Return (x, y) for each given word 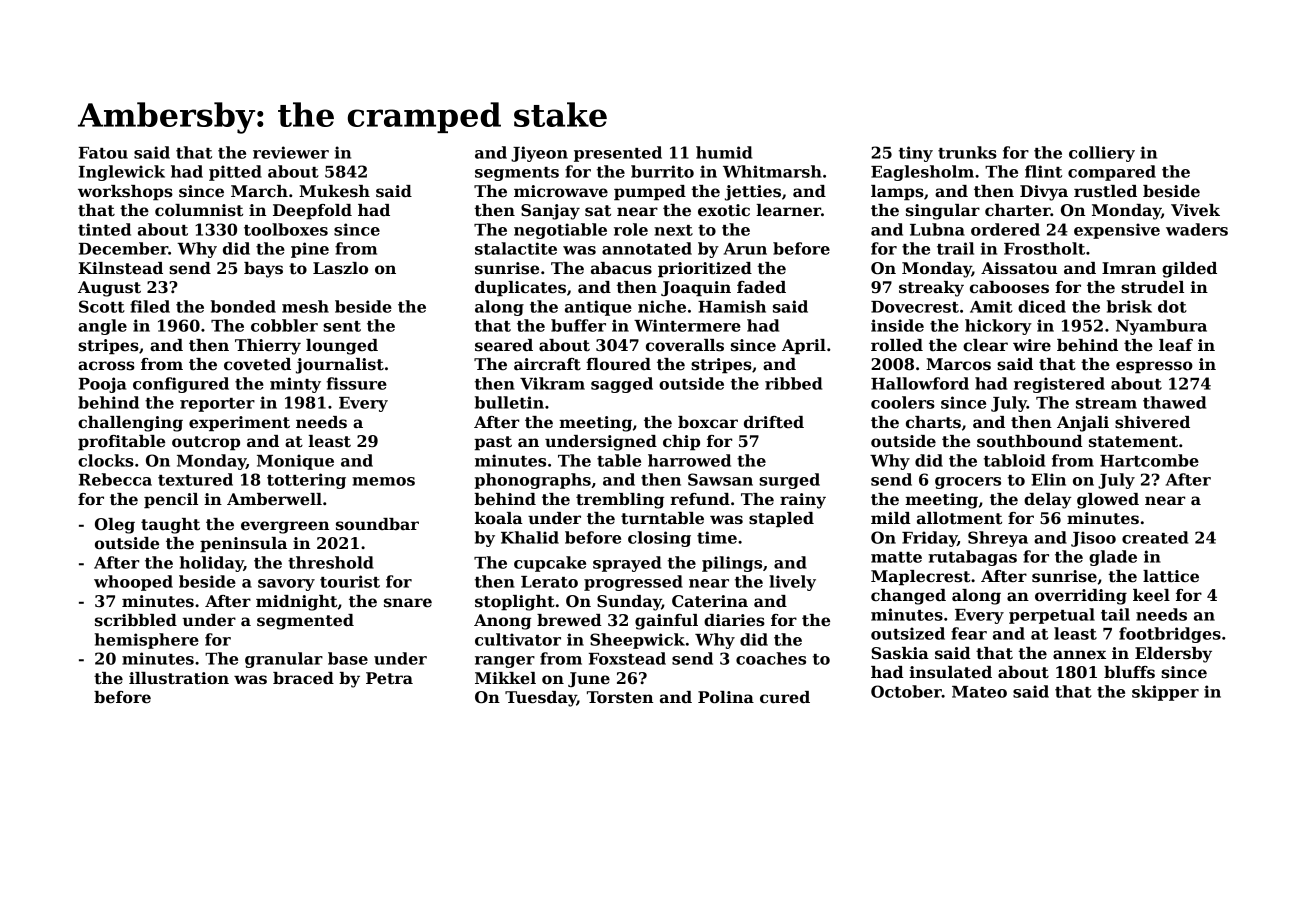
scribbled (136, 620)
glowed (1108, 501)
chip (681, 443)
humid (724, 152)
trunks (967, 152)
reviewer (291, 152)
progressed (633, 583)
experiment (239, 424)
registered (1059, 385)
